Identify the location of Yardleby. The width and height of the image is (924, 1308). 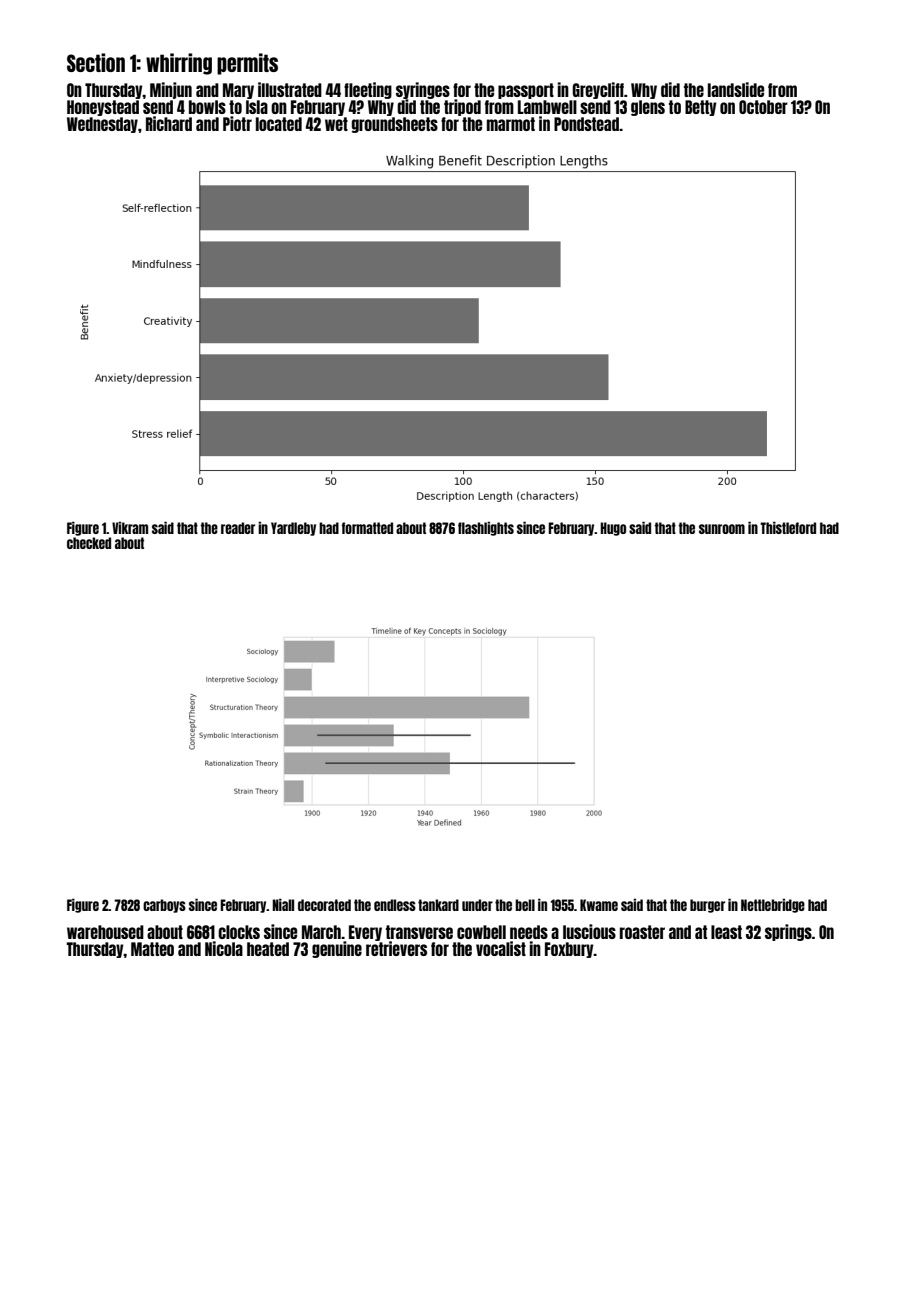
(293, 529).
